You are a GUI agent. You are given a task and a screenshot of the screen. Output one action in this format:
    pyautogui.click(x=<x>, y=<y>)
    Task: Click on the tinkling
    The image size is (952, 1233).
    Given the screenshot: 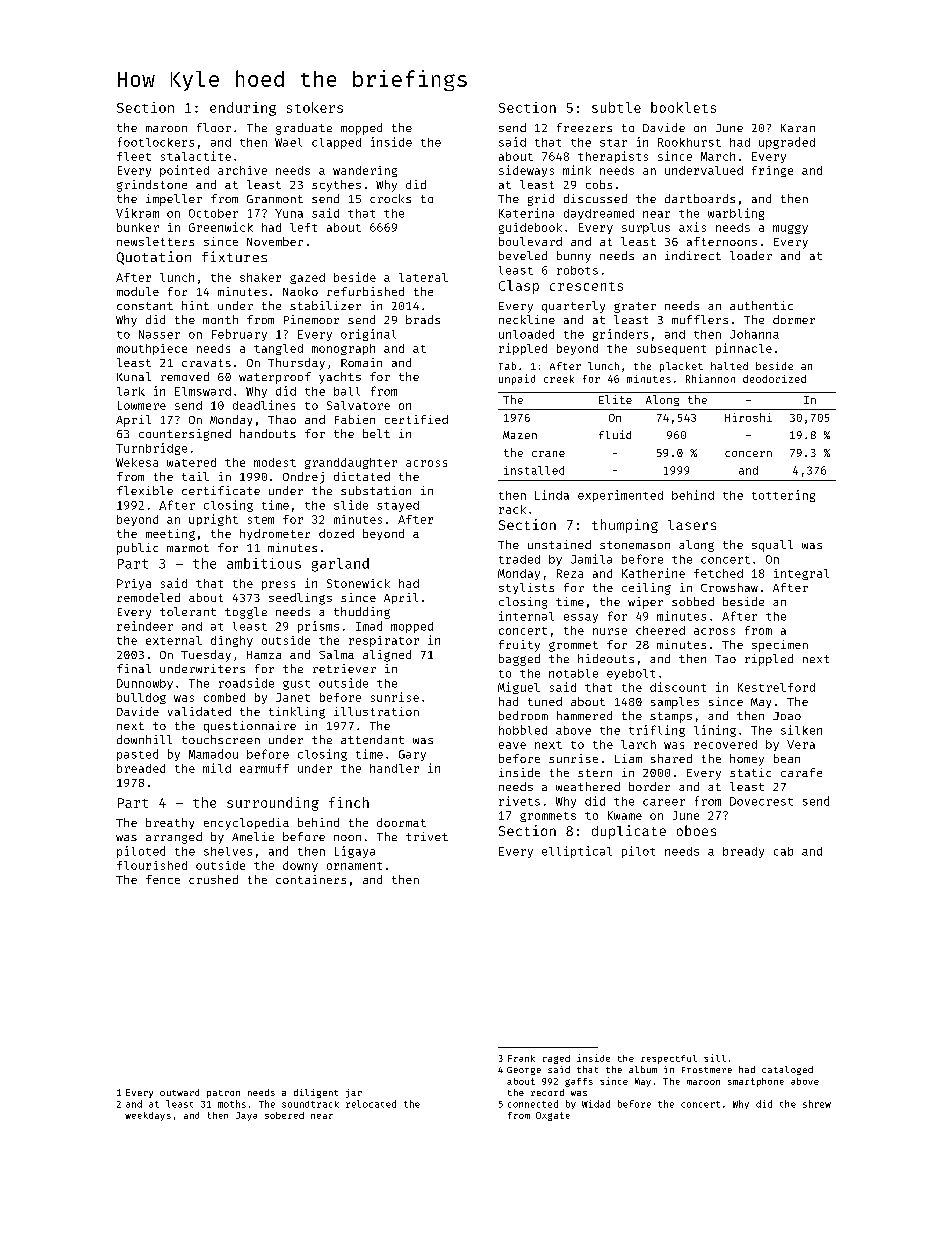 What is the action you would take?
    pyautogui.click(x=297, y=713)
